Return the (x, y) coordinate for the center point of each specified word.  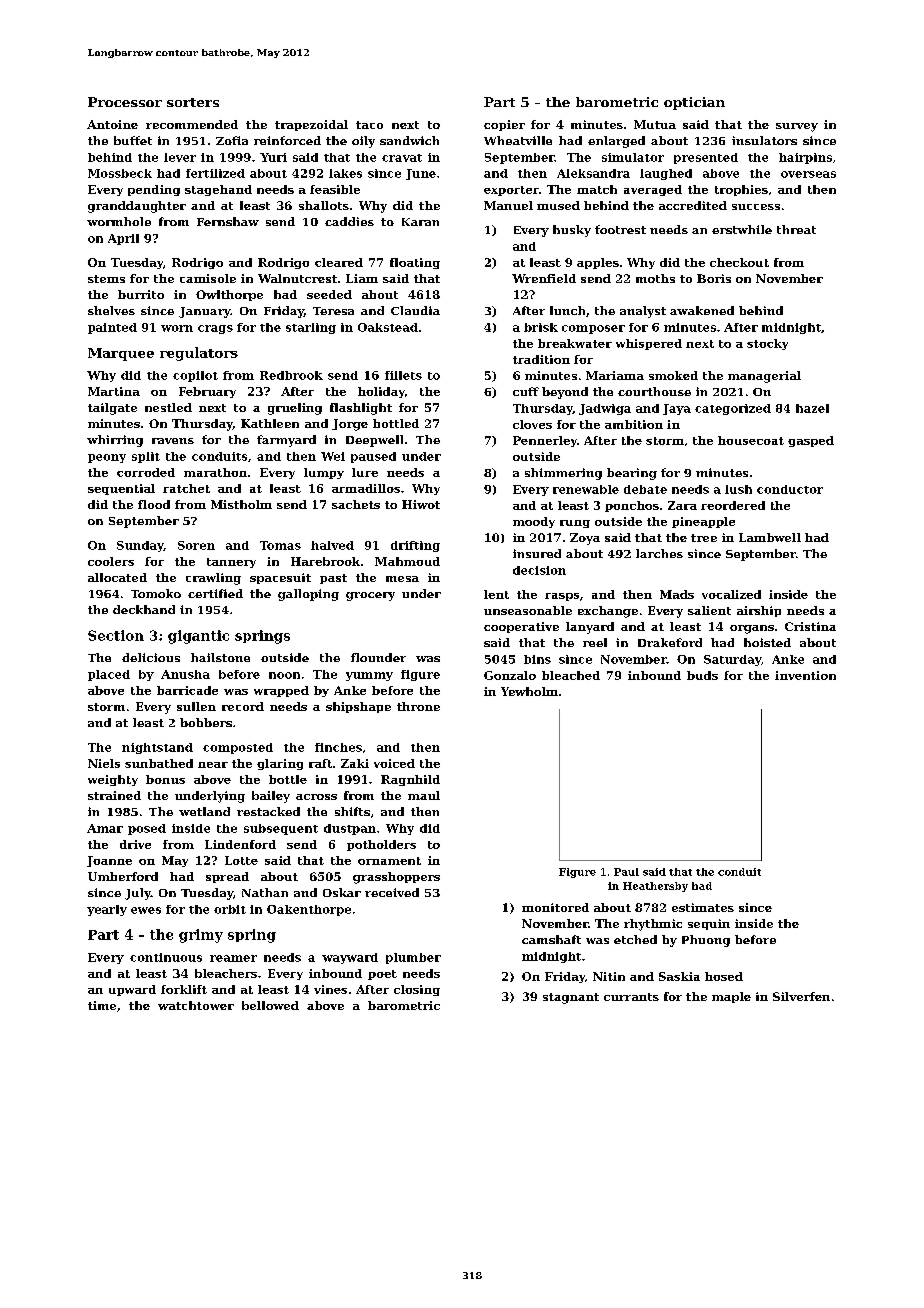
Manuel (508, 205)
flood (154, 504)
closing (417, 990)
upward (132, 990)
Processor (125, 102)
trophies (741, 190)
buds (702, 675)
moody (534, 522)
